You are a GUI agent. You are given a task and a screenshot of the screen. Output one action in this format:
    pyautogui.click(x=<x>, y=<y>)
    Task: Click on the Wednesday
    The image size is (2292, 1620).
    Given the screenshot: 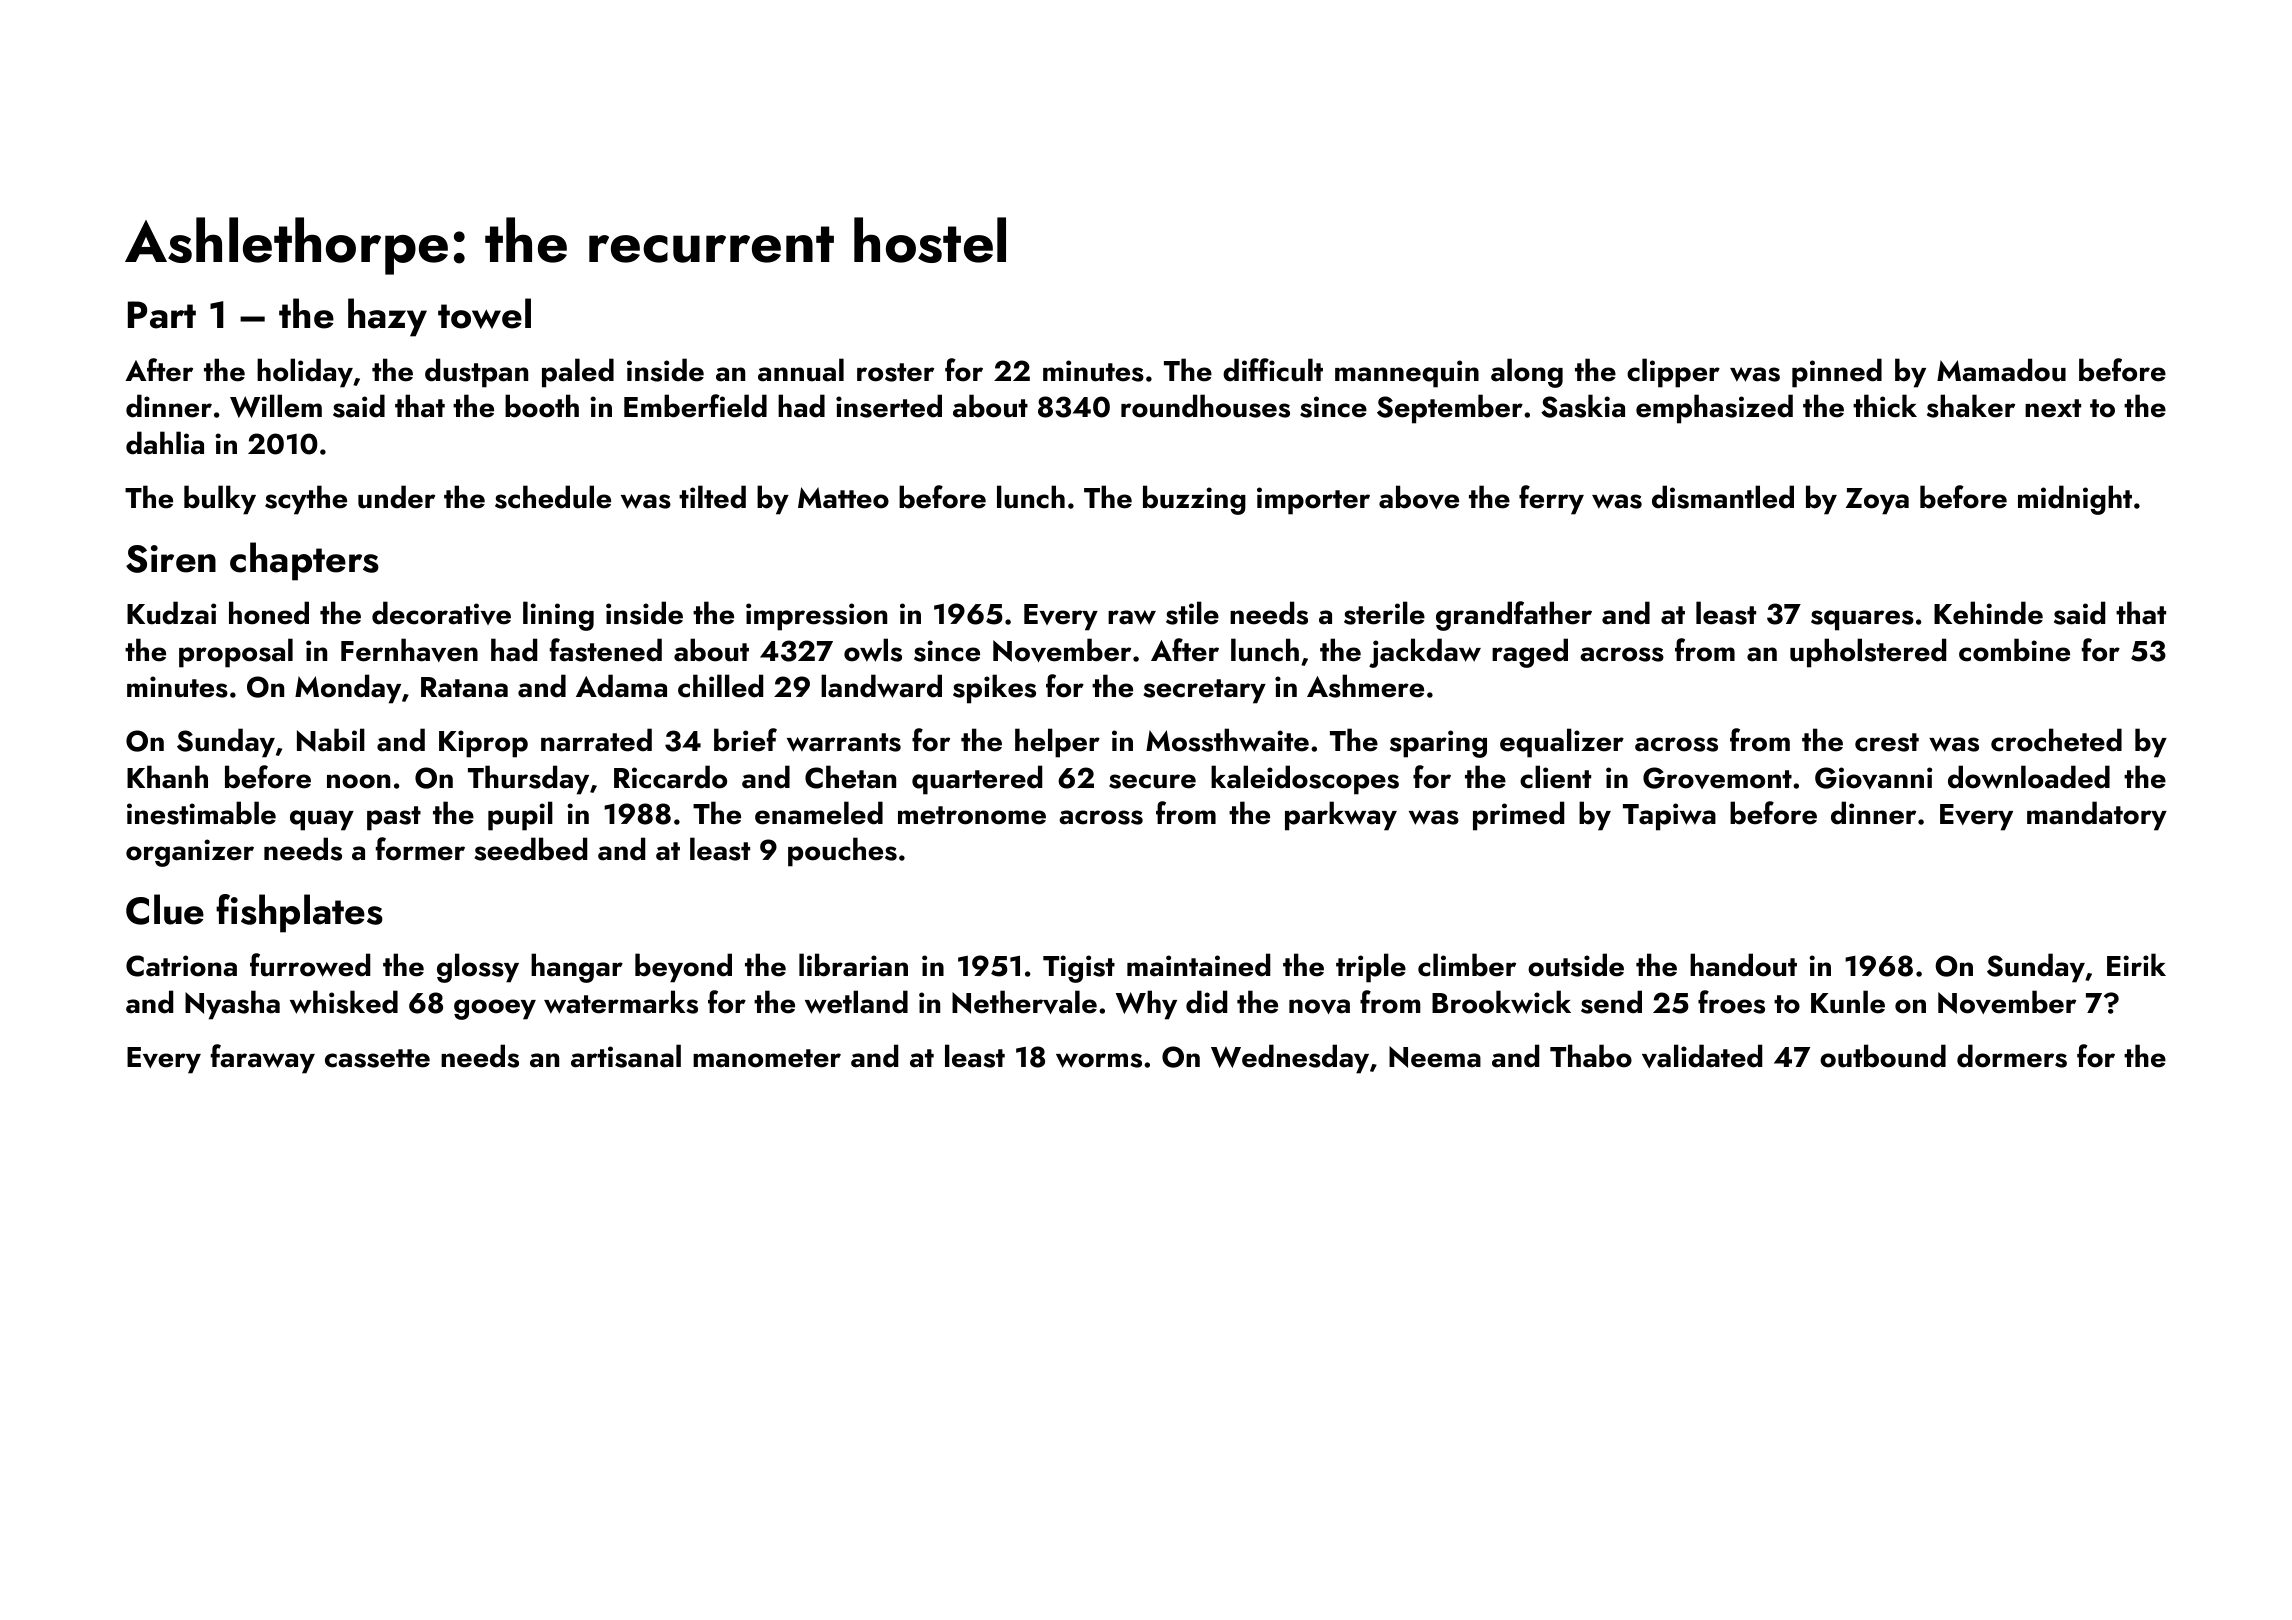 What is the action you would take?
    pyautogui.click(x=1290, y=1059)
